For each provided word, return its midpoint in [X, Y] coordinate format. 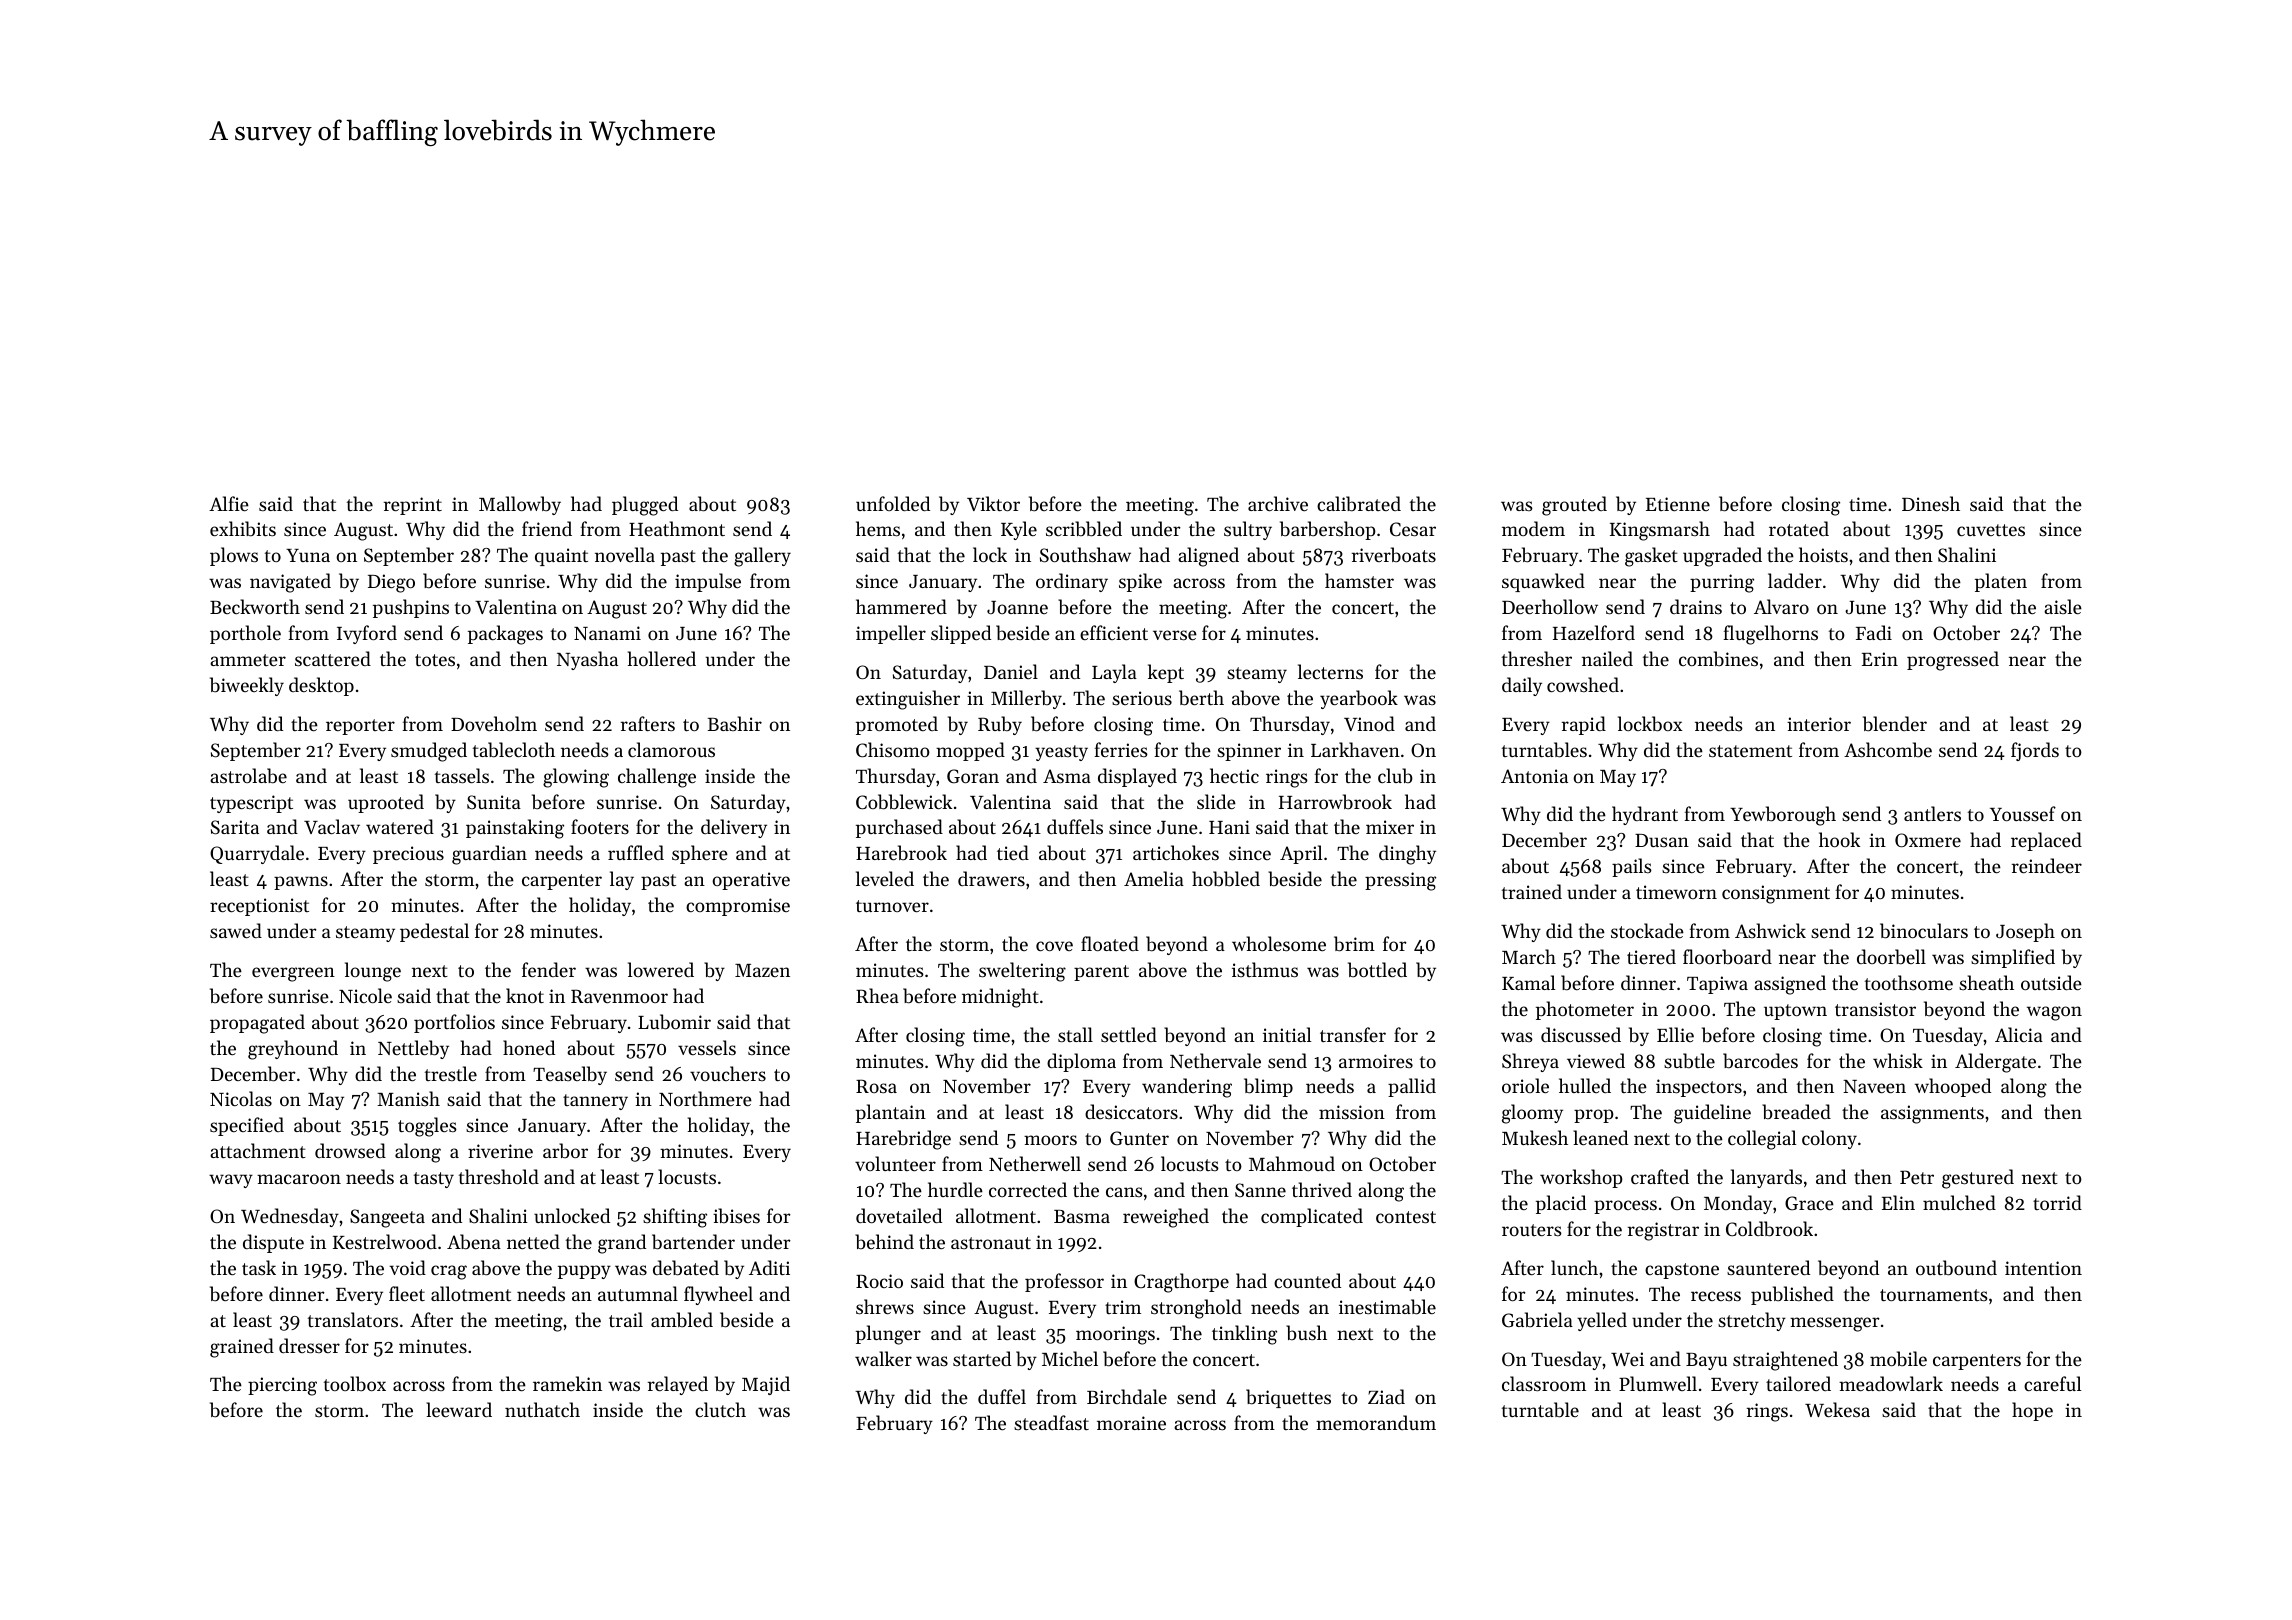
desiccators [1131, 1111]
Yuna [308, 555]
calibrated [1359, 504]
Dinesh [1931, 503]
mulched [1959, 1202]
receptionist [259, 907]
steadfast [1051, 1422]
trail [626, 1319]
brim [1354, 944]
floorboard [1727, 956]
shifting [675, 1218]
